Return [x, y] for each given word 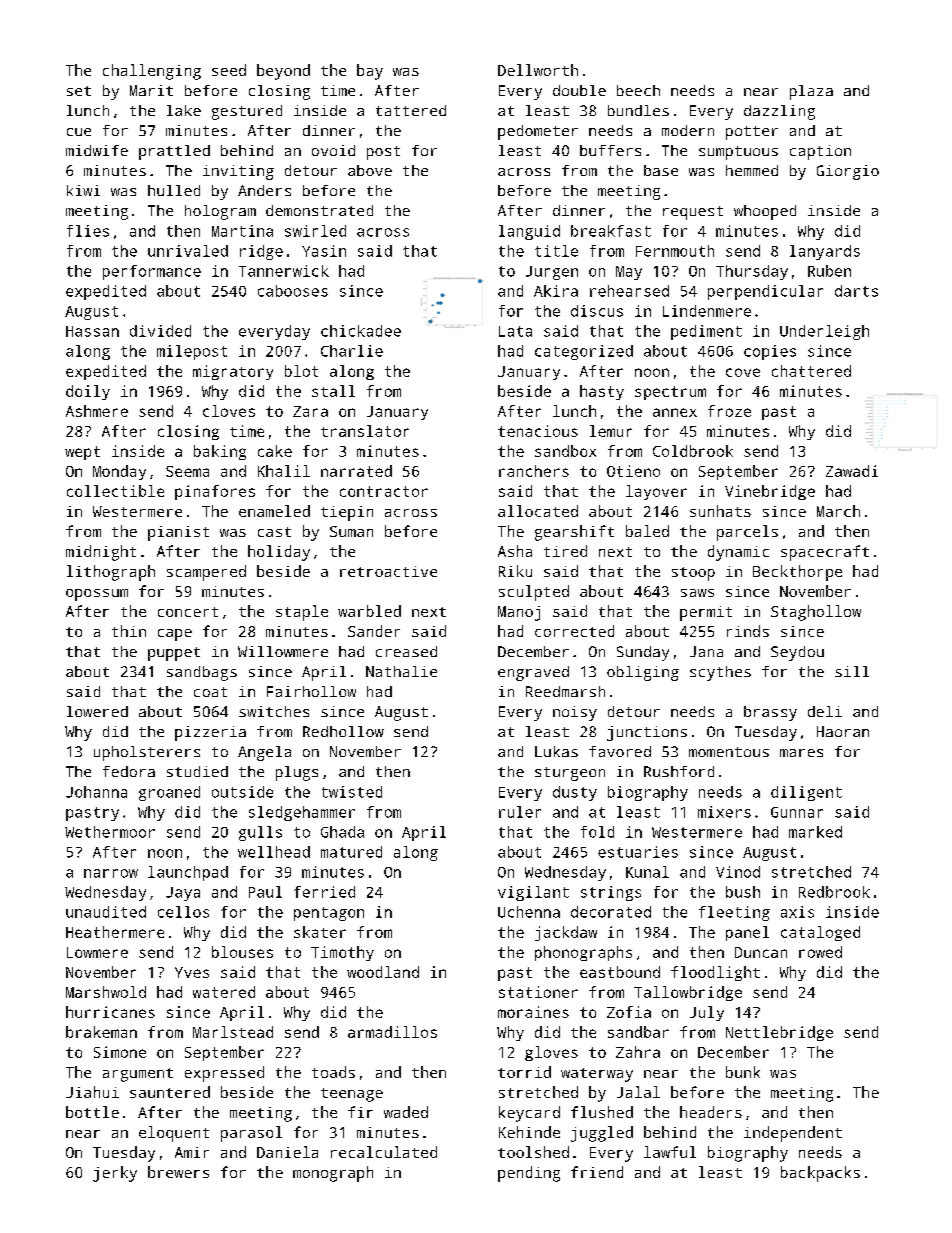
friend [597, 1172]
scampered [206, 573]
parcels [747, 533]
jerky [115, 1174]
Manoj [519, 613]
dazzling [779, 112]
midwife [97, 150]
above [370, 170]
